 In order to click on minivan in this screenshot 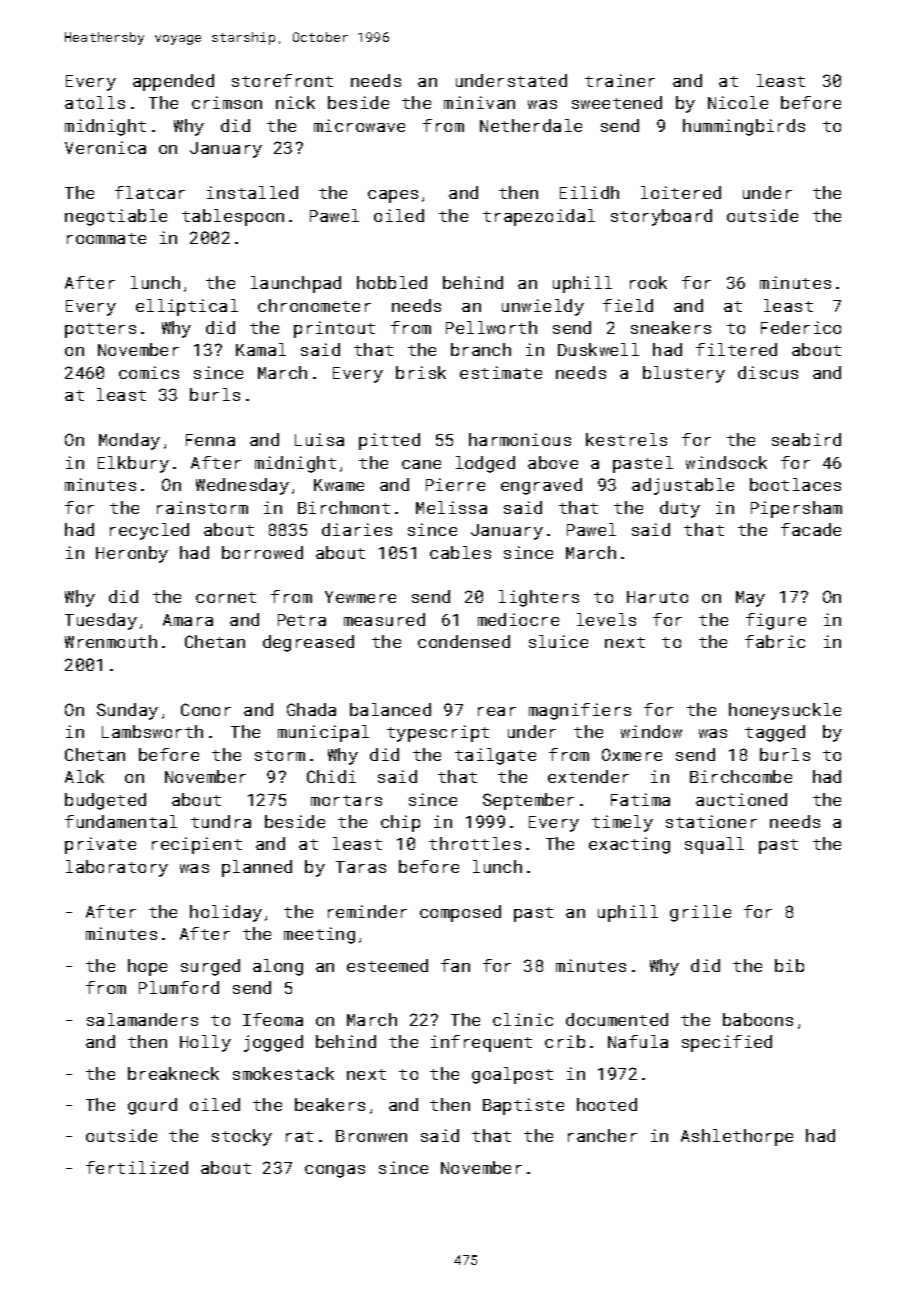, I will do `click(479, 102)`.
